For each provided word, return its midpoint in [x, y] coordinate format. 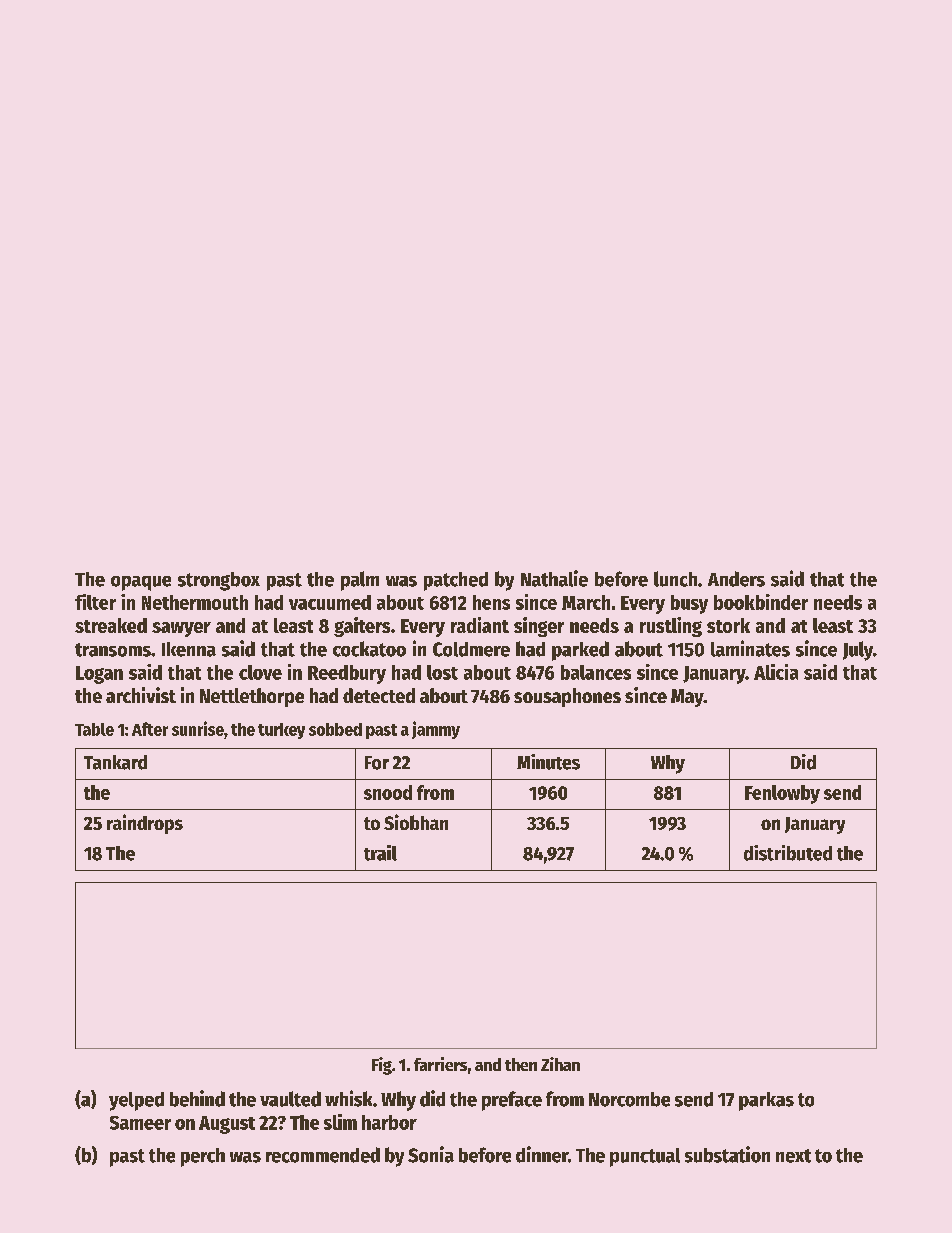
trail [380, 853]
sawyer [181, 629]
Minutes [548, 762]
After [150, 729]
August [227, 1125]
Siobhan [416, 822]
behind [197, 1098]
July [858, 651]
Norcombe [629, 1099]
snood [388, 792]
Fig [382, 1066]
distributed [788, 853]
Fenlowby [782, 794]
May [687, 698]
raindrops [145, 824]
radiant [480, 625]
